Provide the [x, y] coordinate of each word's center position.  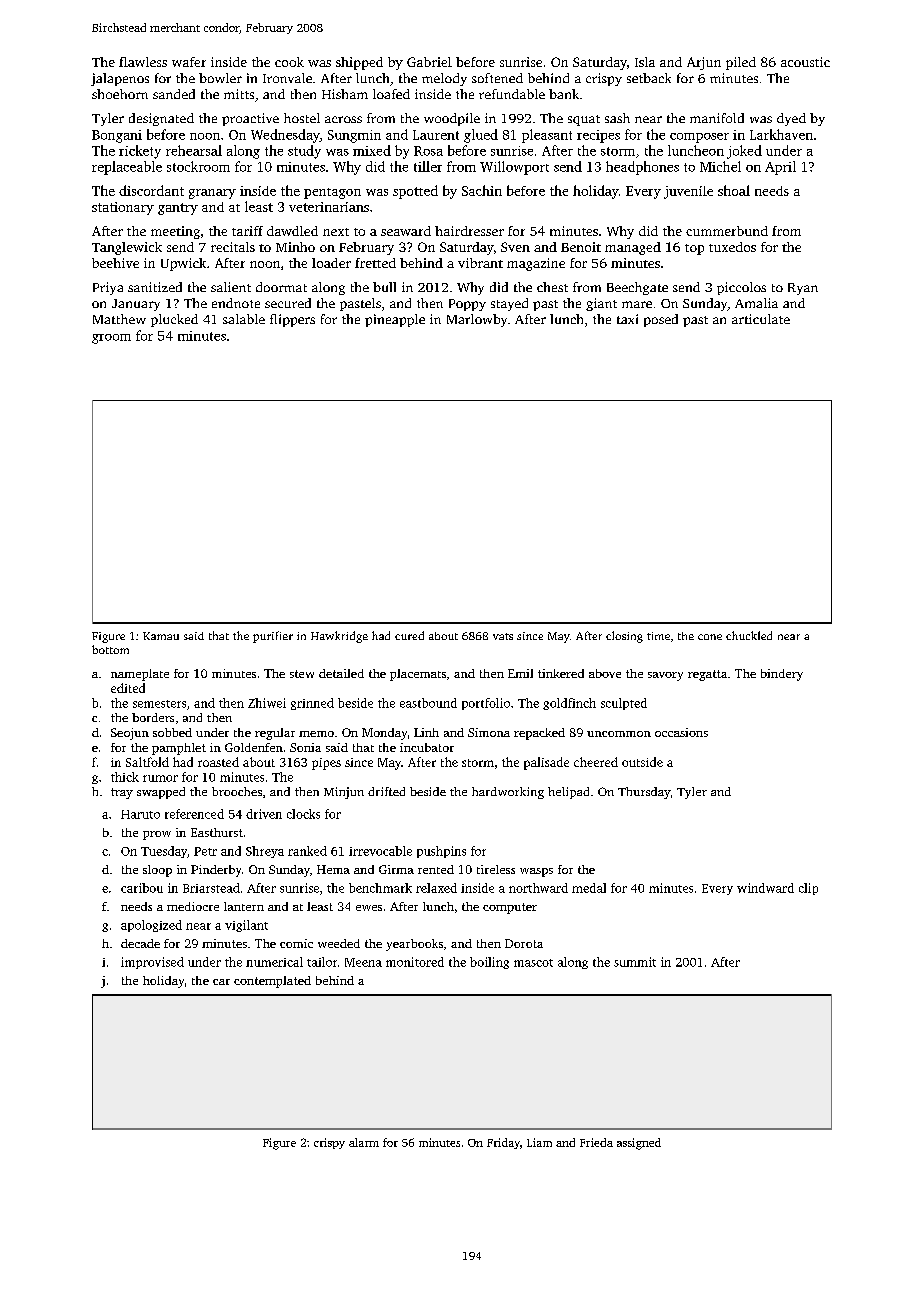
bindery [782, 675]
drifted [386, 791]
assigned [639, 1144]
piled [741, 63]
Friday [503, 1143]
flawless [143, 62]
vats [503, 636]
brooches [237, 791]
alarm [364, 1142]
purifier [273, 637]
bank [564, 94]
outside [642, 762]
